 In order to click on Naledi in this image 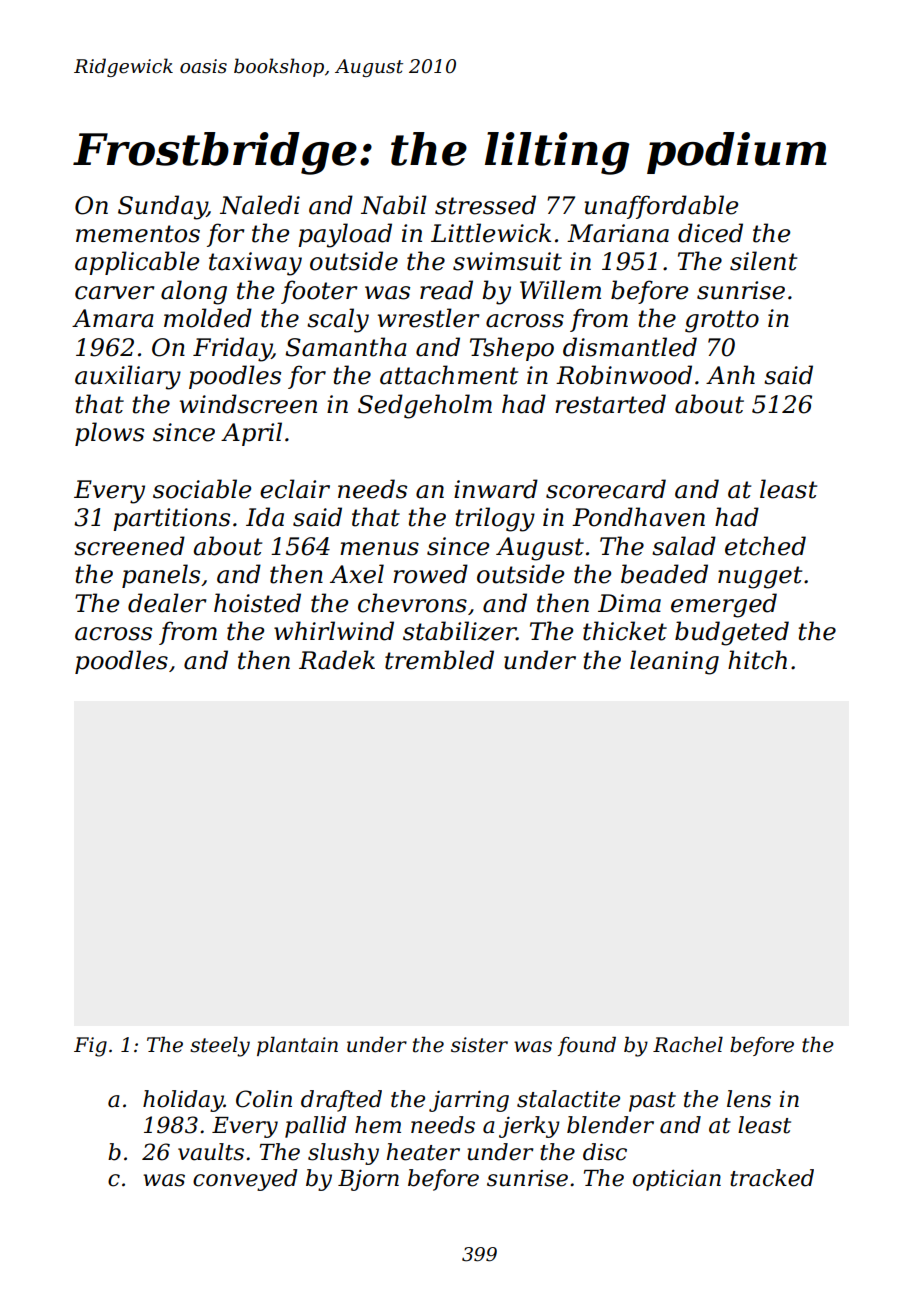, I will do `click(260, 205)`.
